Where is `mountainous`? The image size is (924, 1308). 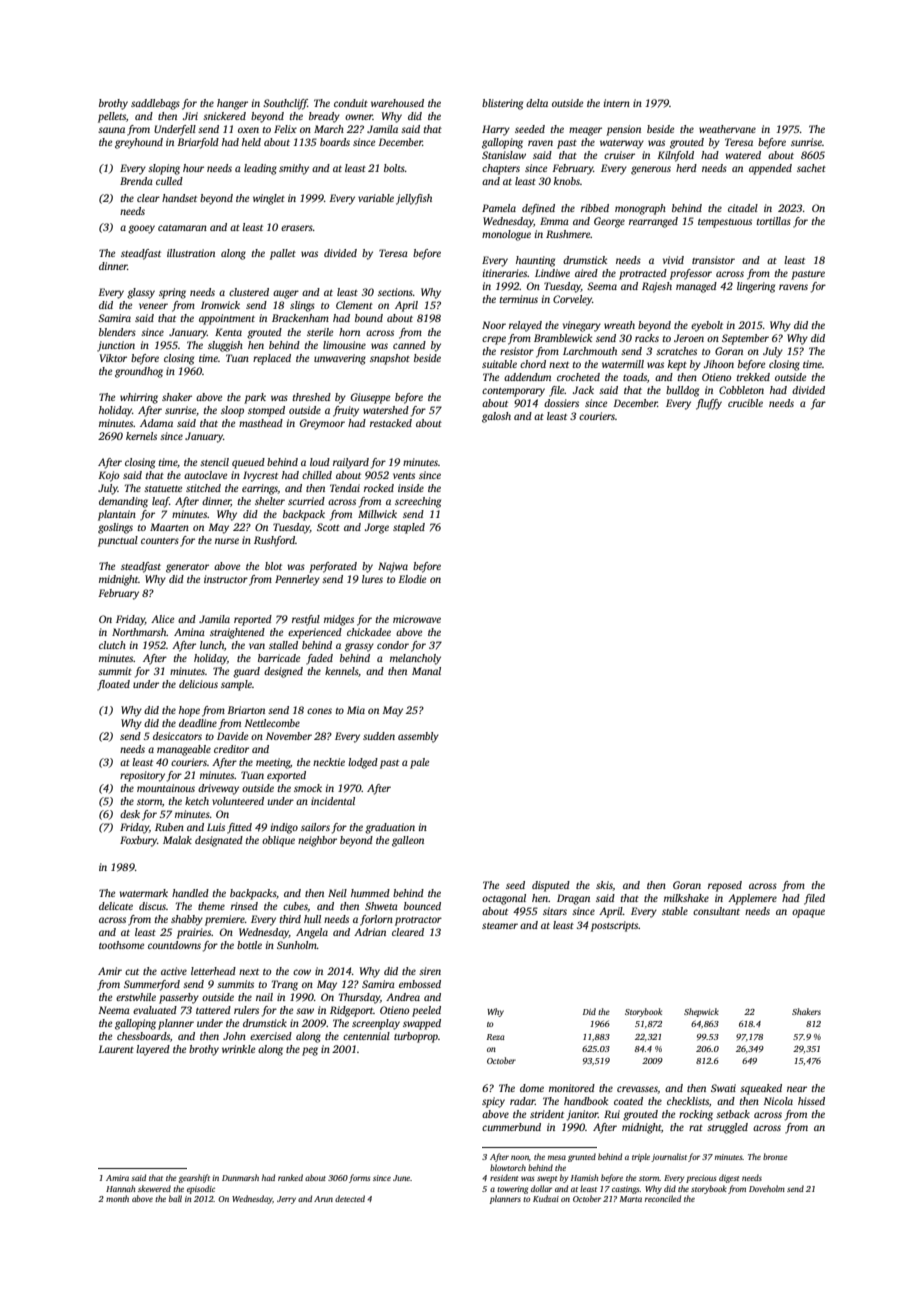
mountainous is located at coordinates (166, 788).
